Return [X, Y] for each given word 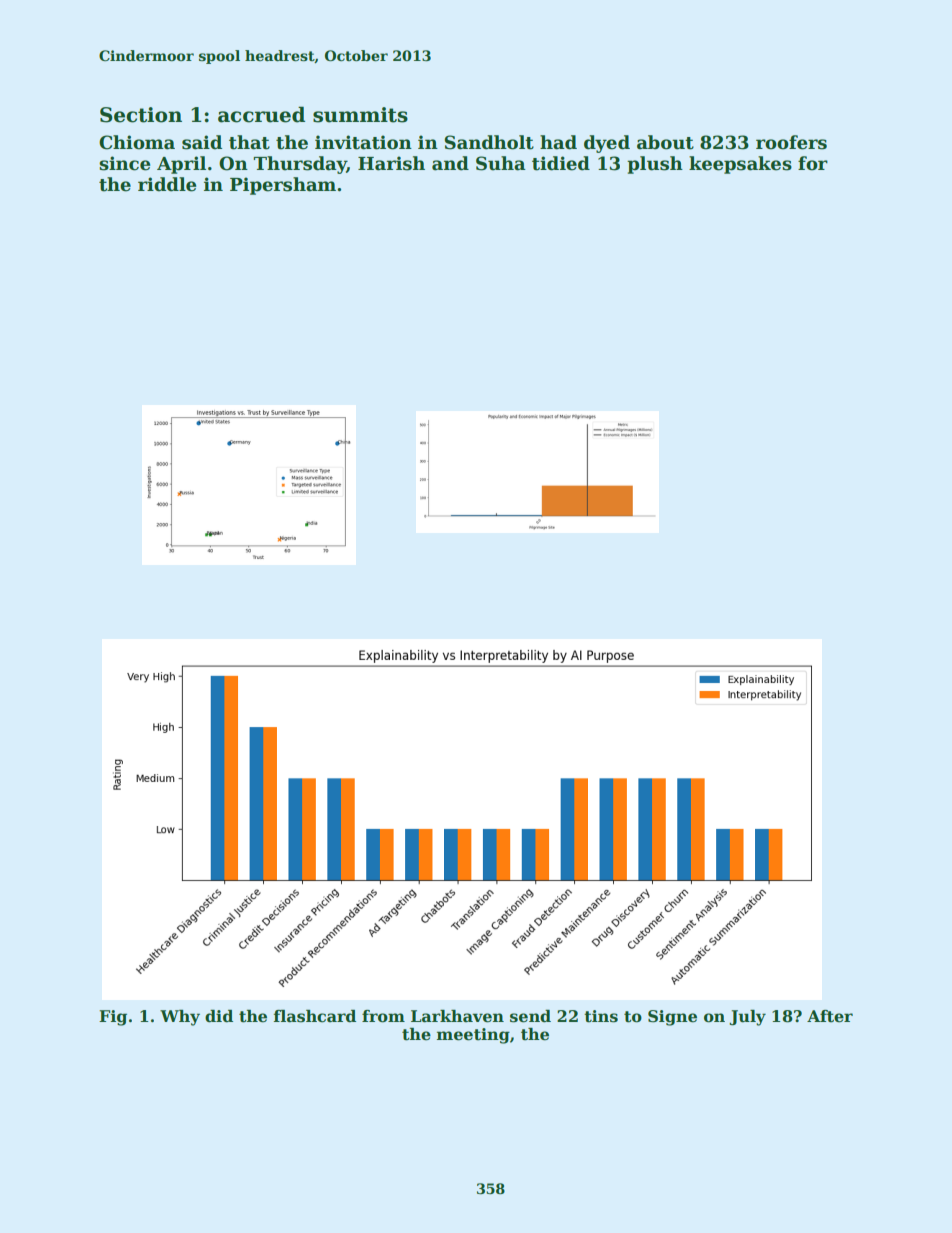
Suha [501, 163]
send [530, 1016]
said [202, 142]
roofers [791, 142]
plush [655, 165]
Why [180, 1018]
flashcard [315, 1016]
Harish [391, 163]
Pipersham [283, 186]
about [665, 142]
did [219, 1016]
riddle [167, 184]
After [830, 1016]
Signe [672, 1018]
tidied [561, 163]
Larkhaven [457, 1016]
